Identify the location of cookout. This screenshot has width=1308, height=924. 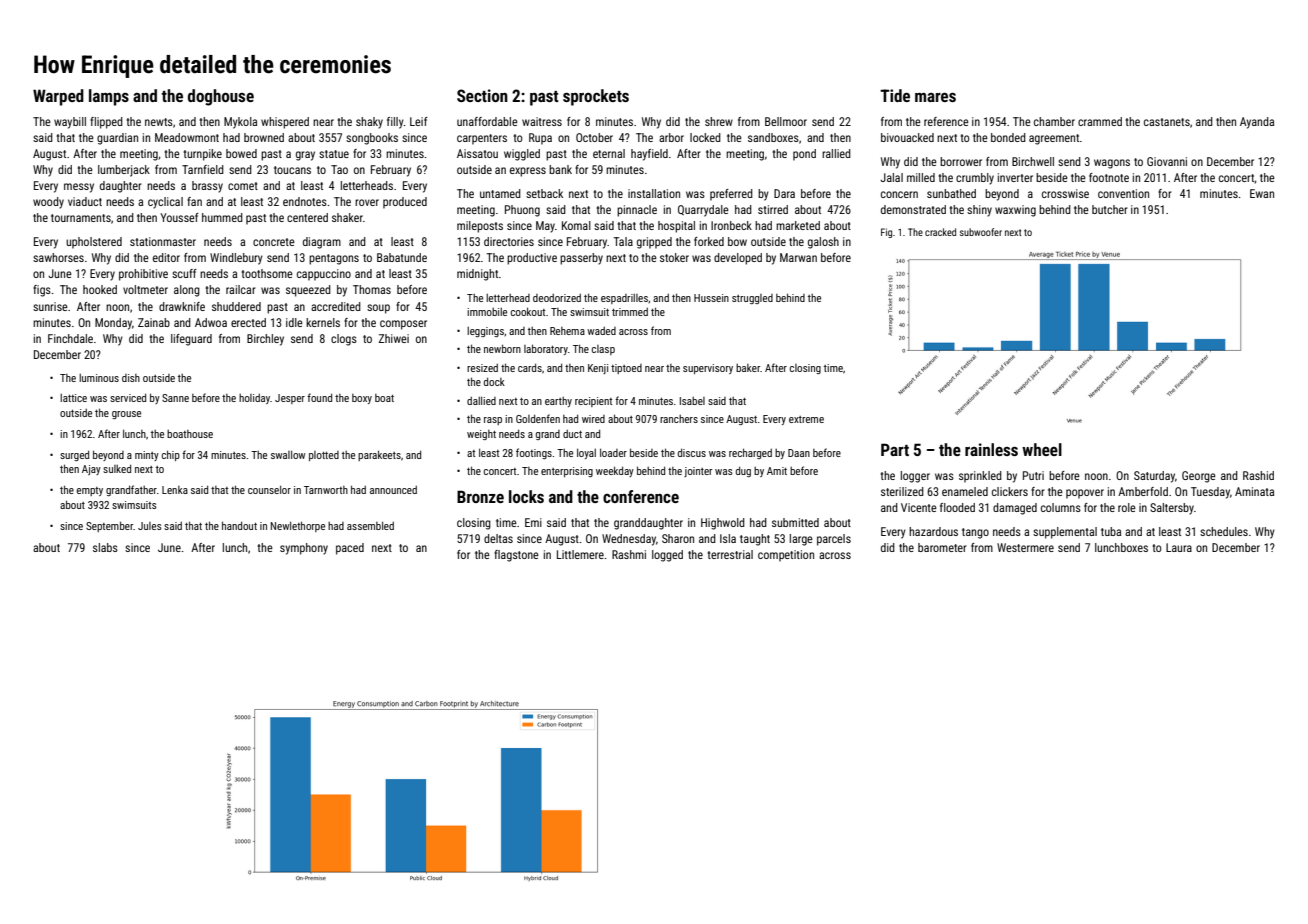
(528, 311).
